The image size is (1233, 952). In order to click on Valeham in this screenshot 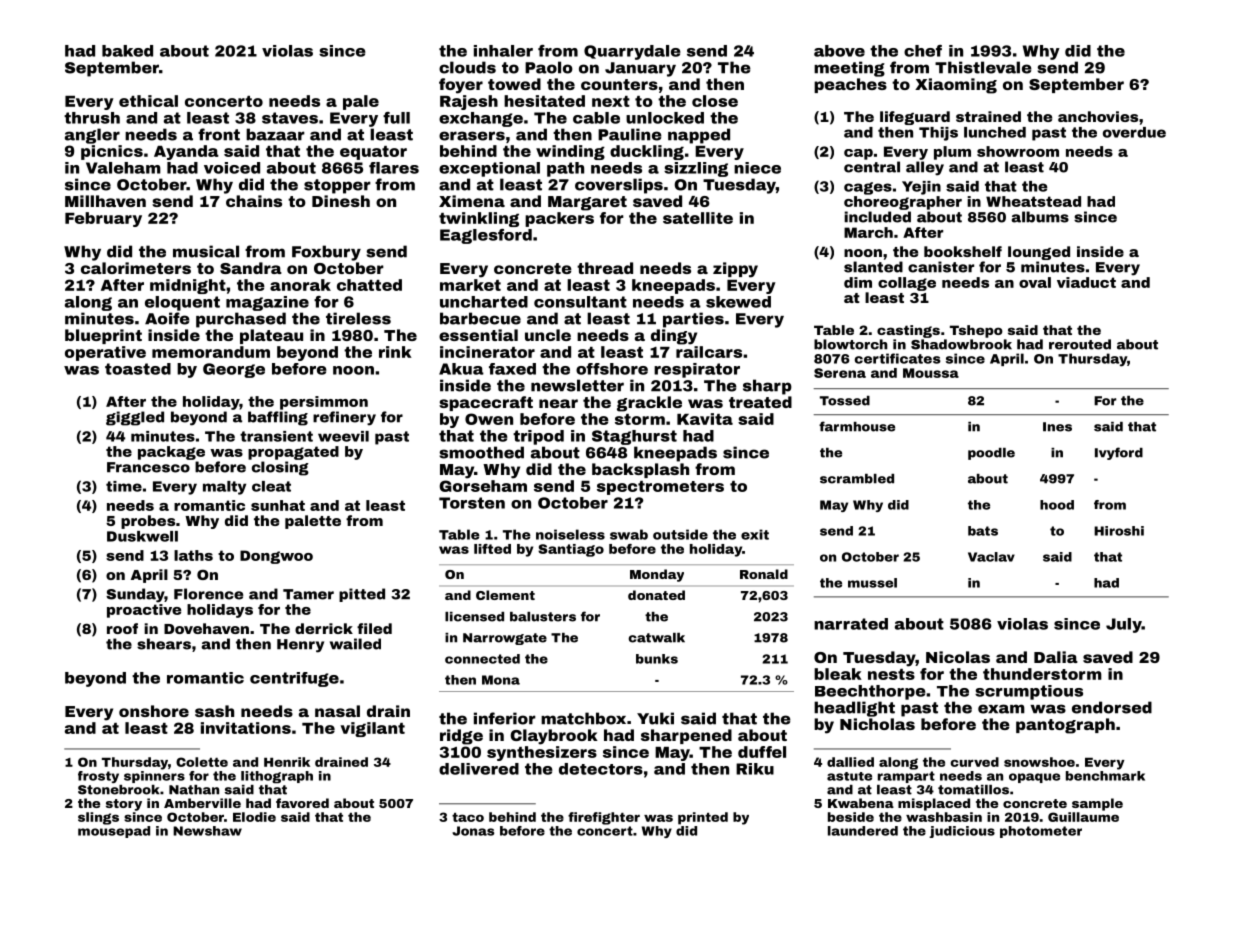, I will do `click(123, 168)`.
